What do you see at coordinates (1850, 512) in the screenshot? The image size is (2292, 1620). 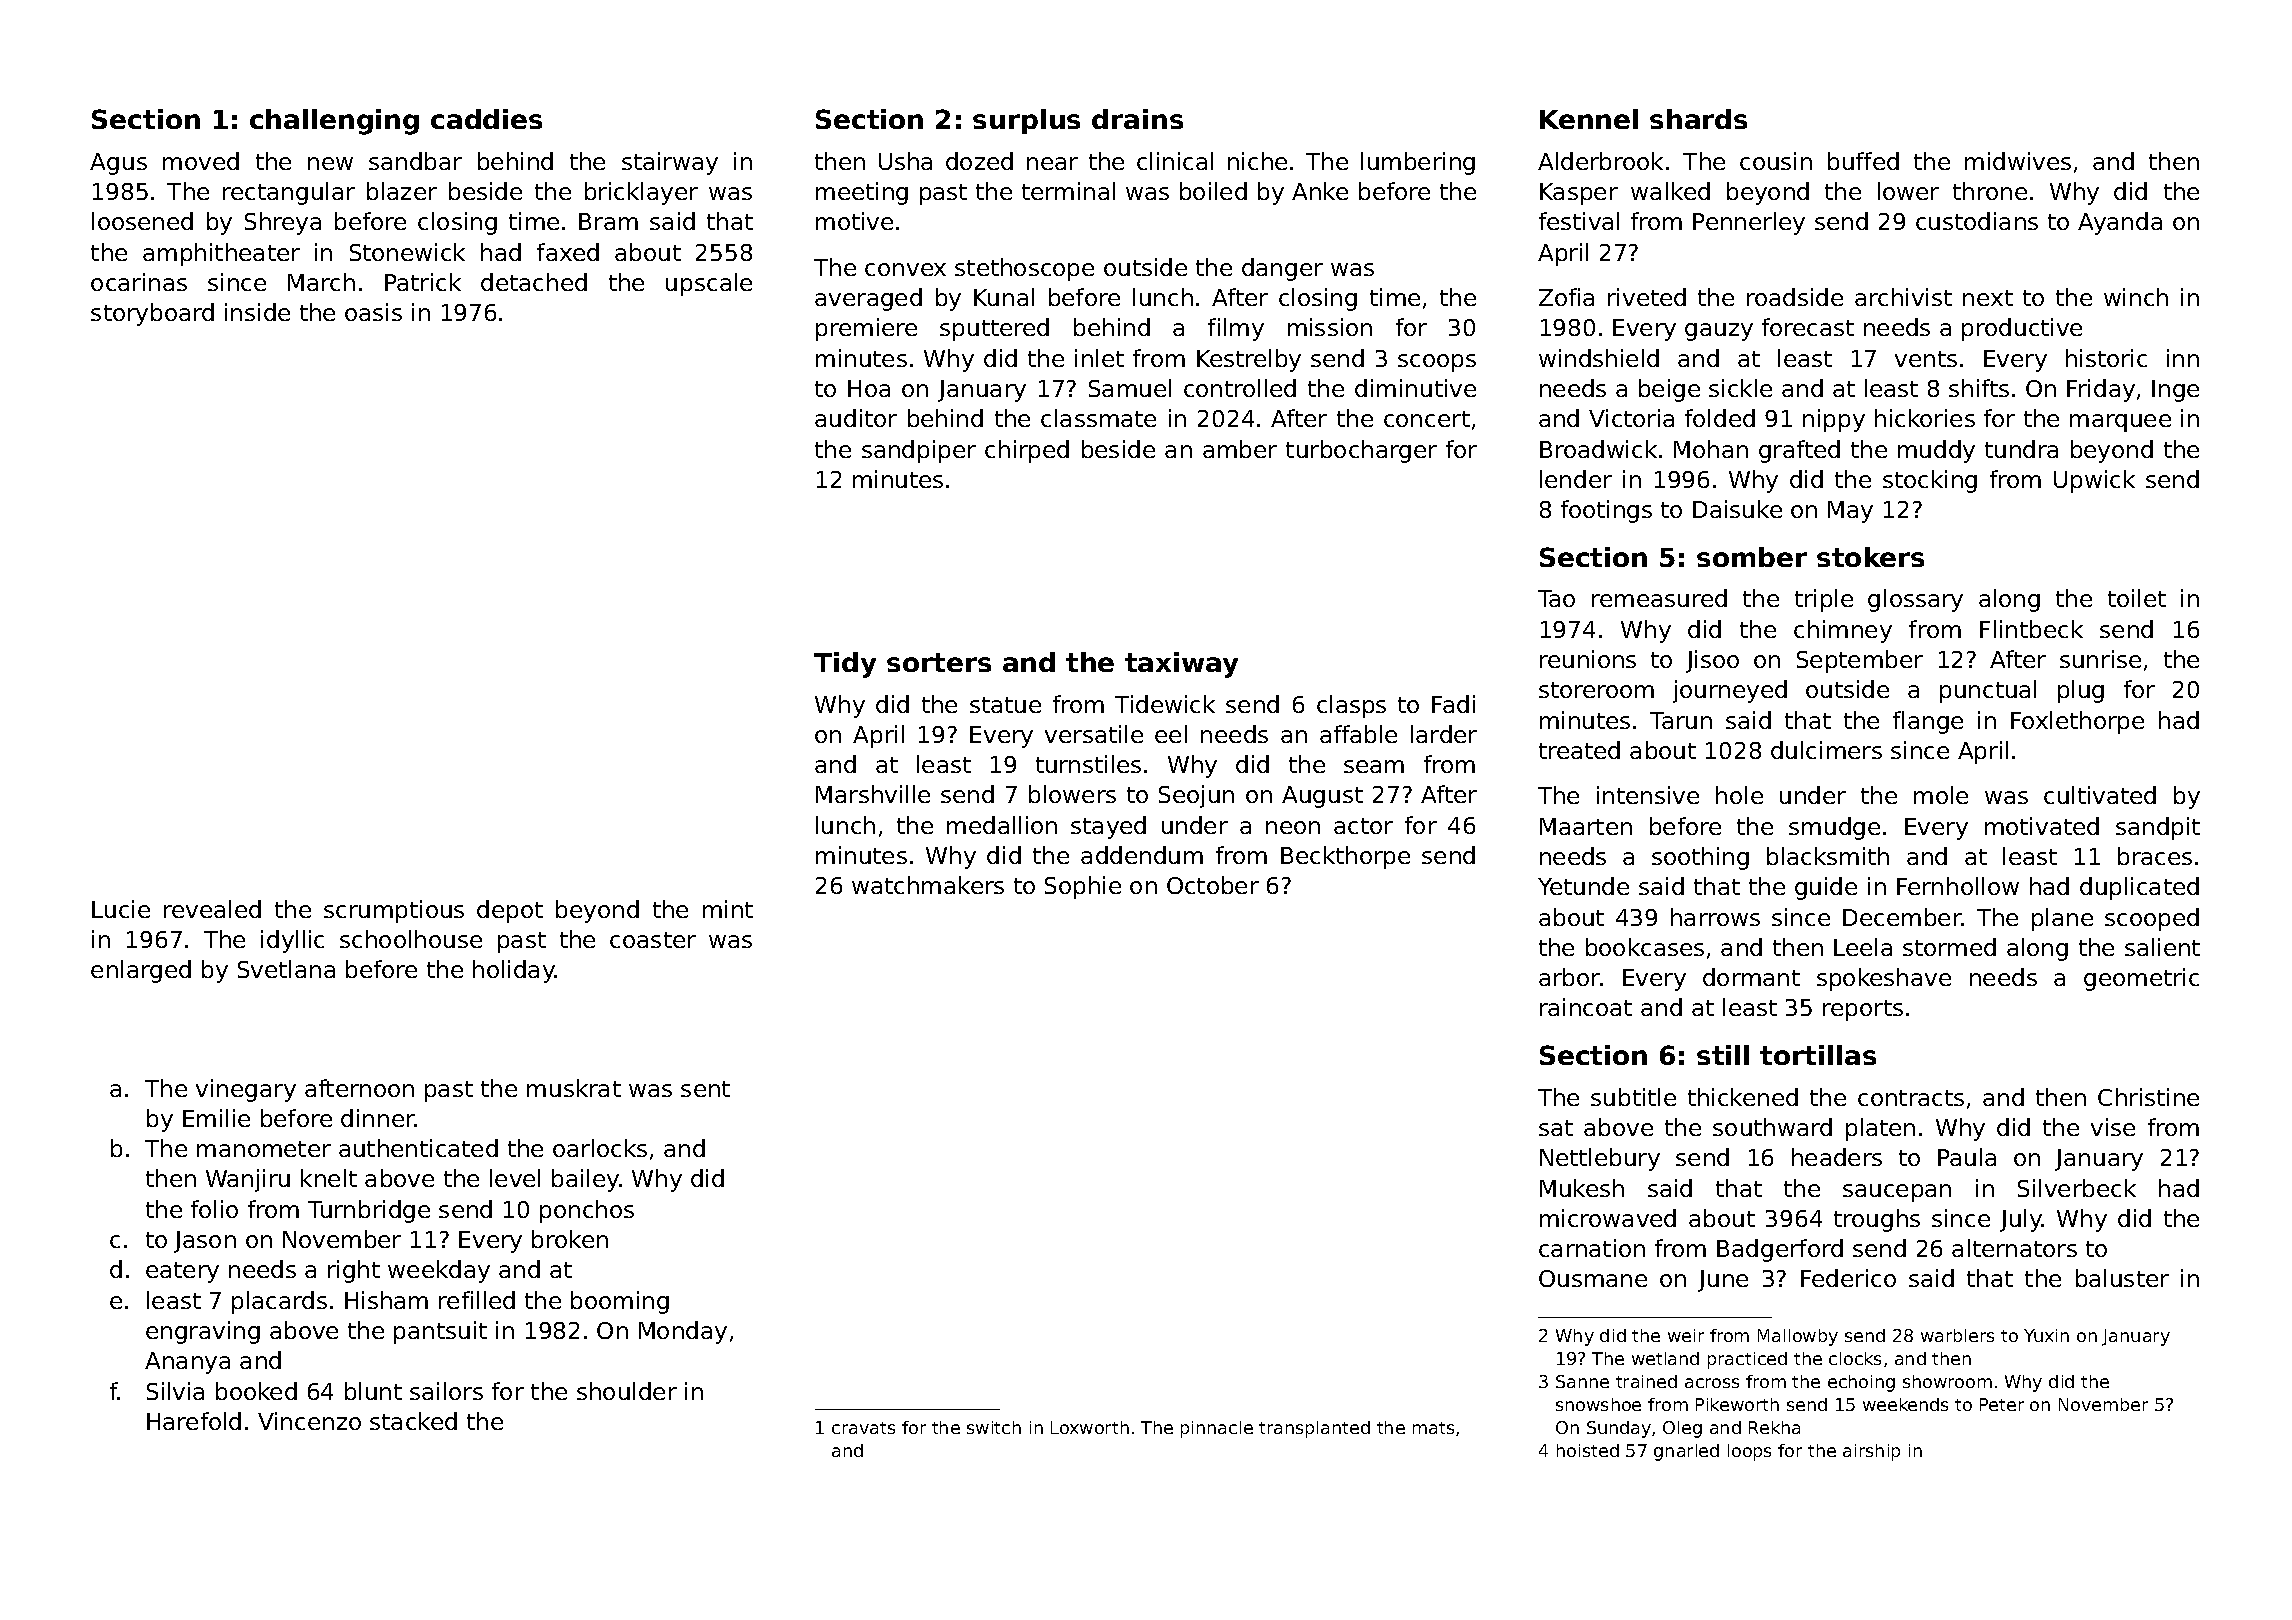 I see `May` at bounding box center [1850, 512].
